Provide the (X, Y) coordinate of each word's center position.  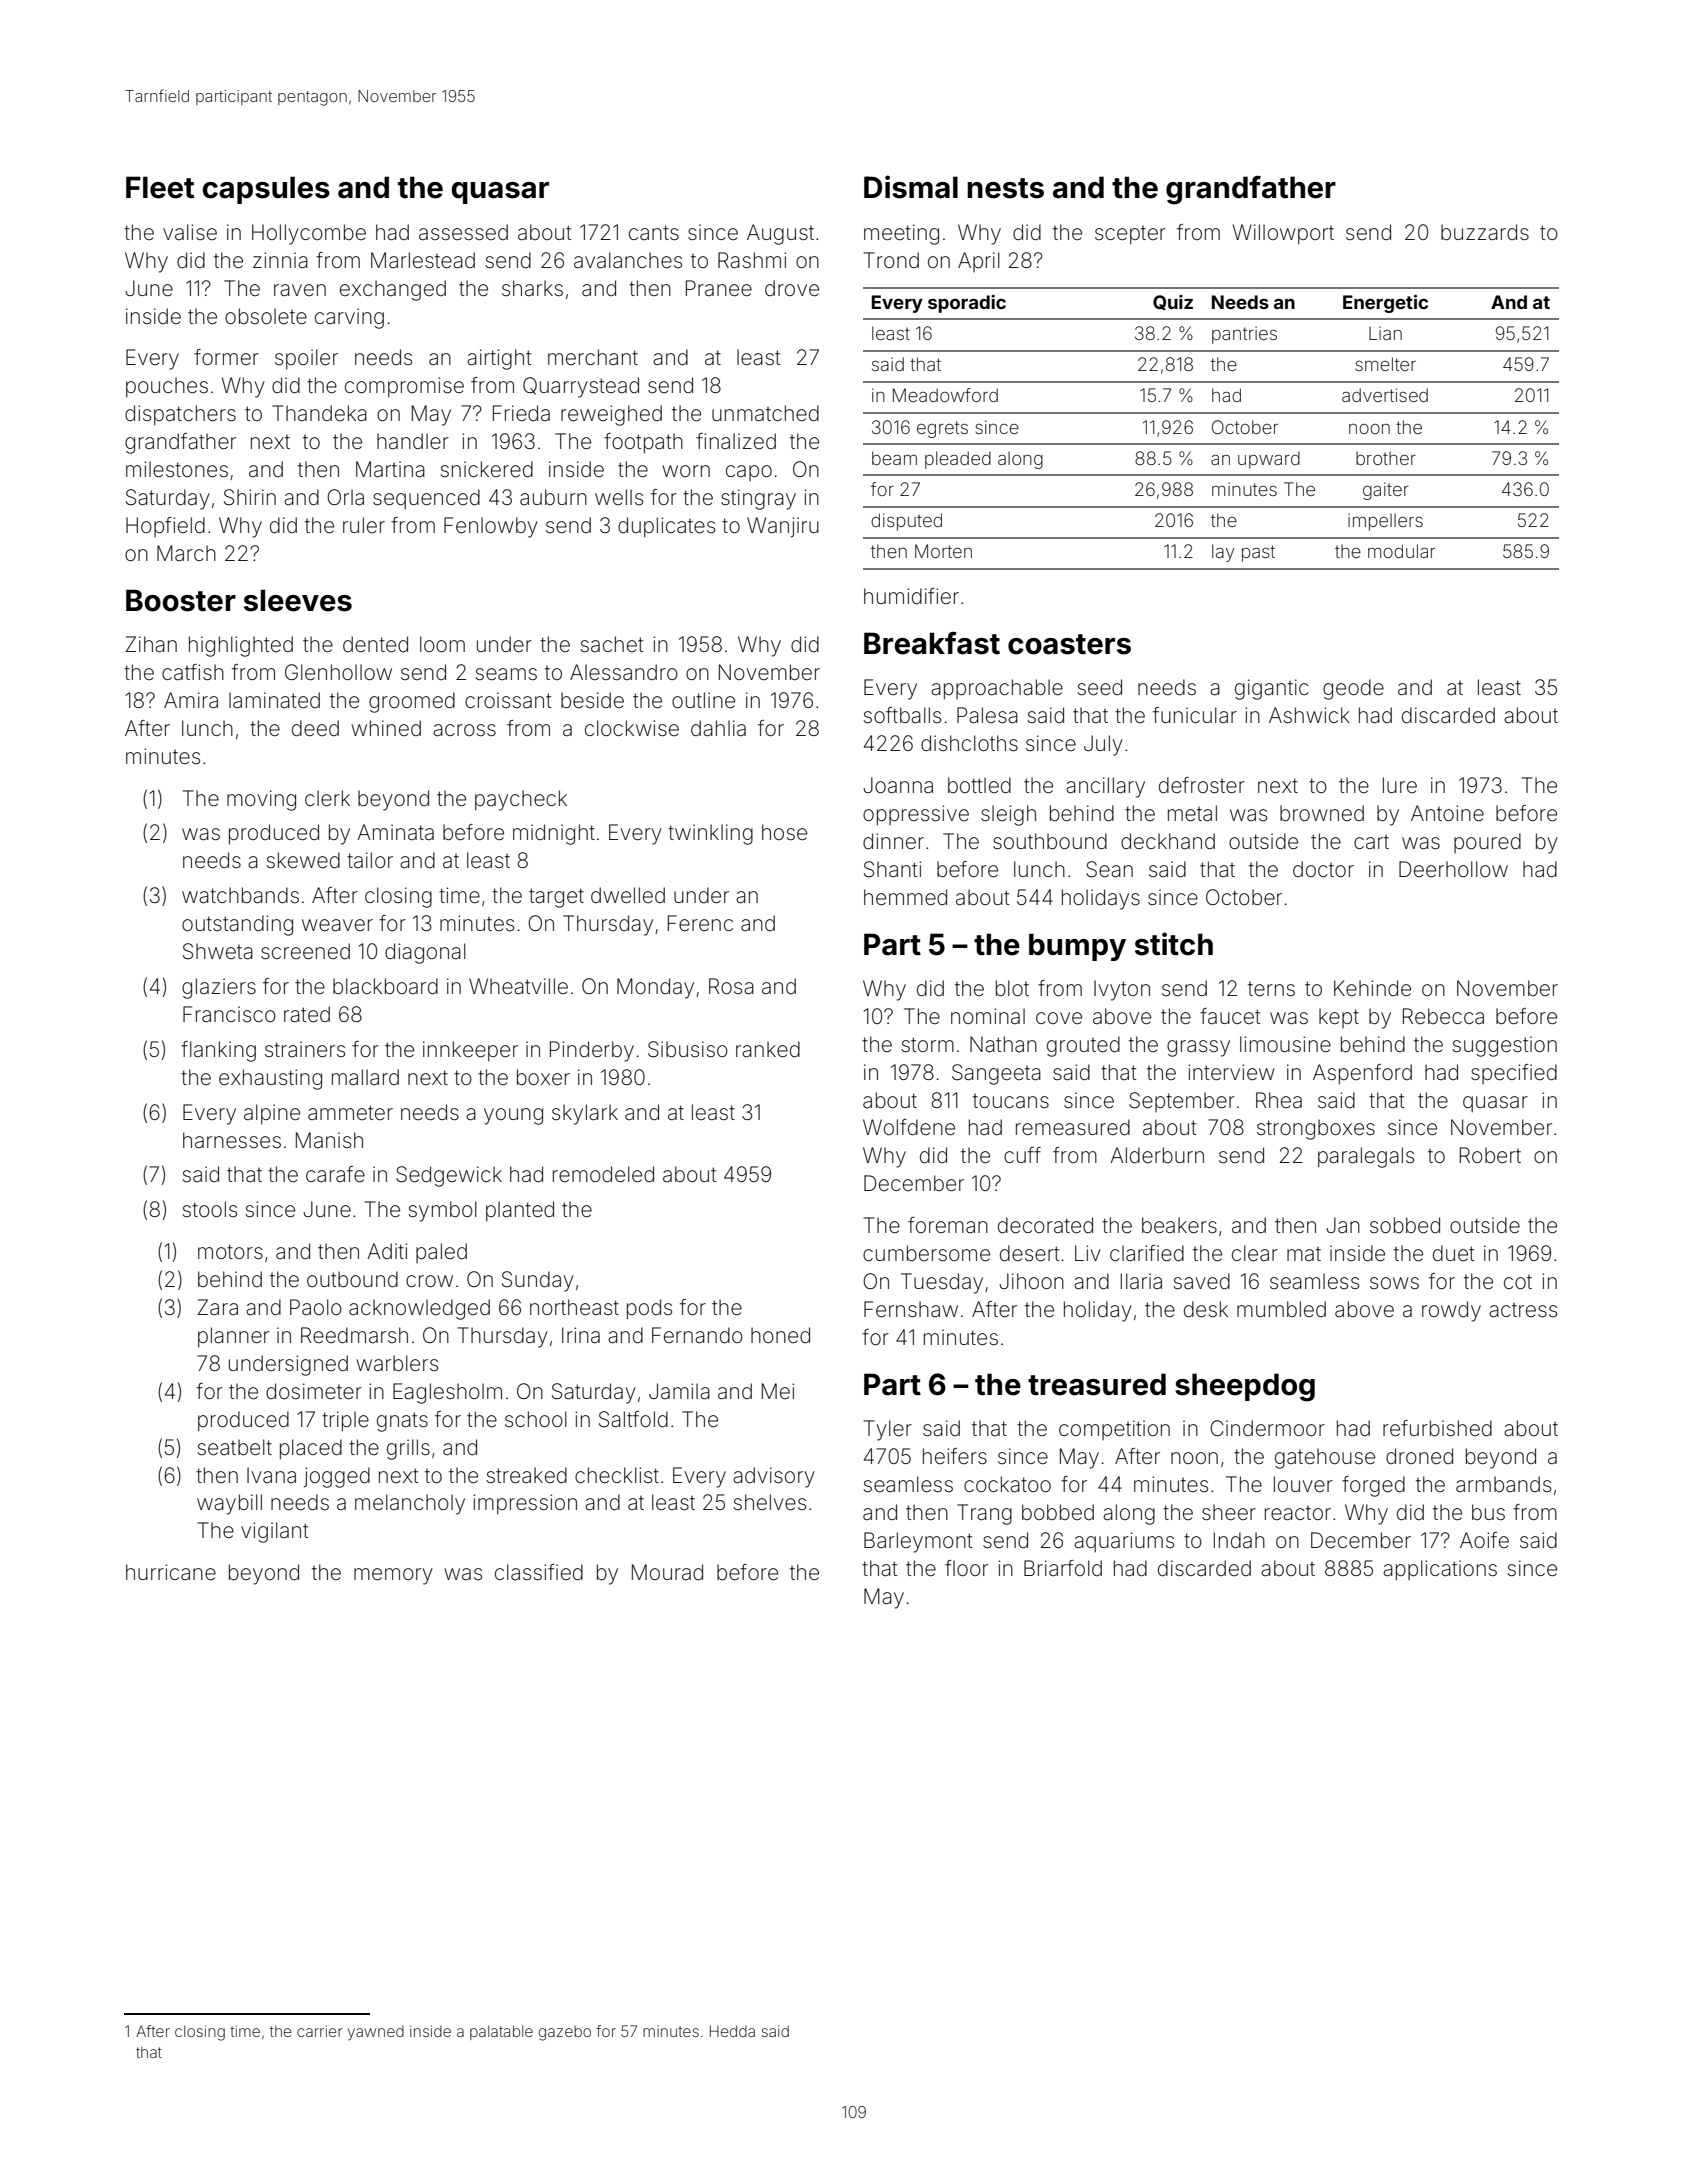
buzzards (1485, 232)
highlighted (241, 646)
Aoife (1484, 1540)
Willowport (1283, 234)
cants (654, 232)
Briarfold (1063, 1568)
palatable (501, 2032)
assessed (463, 232)
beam (894, 458)
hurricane (171, 1572)
